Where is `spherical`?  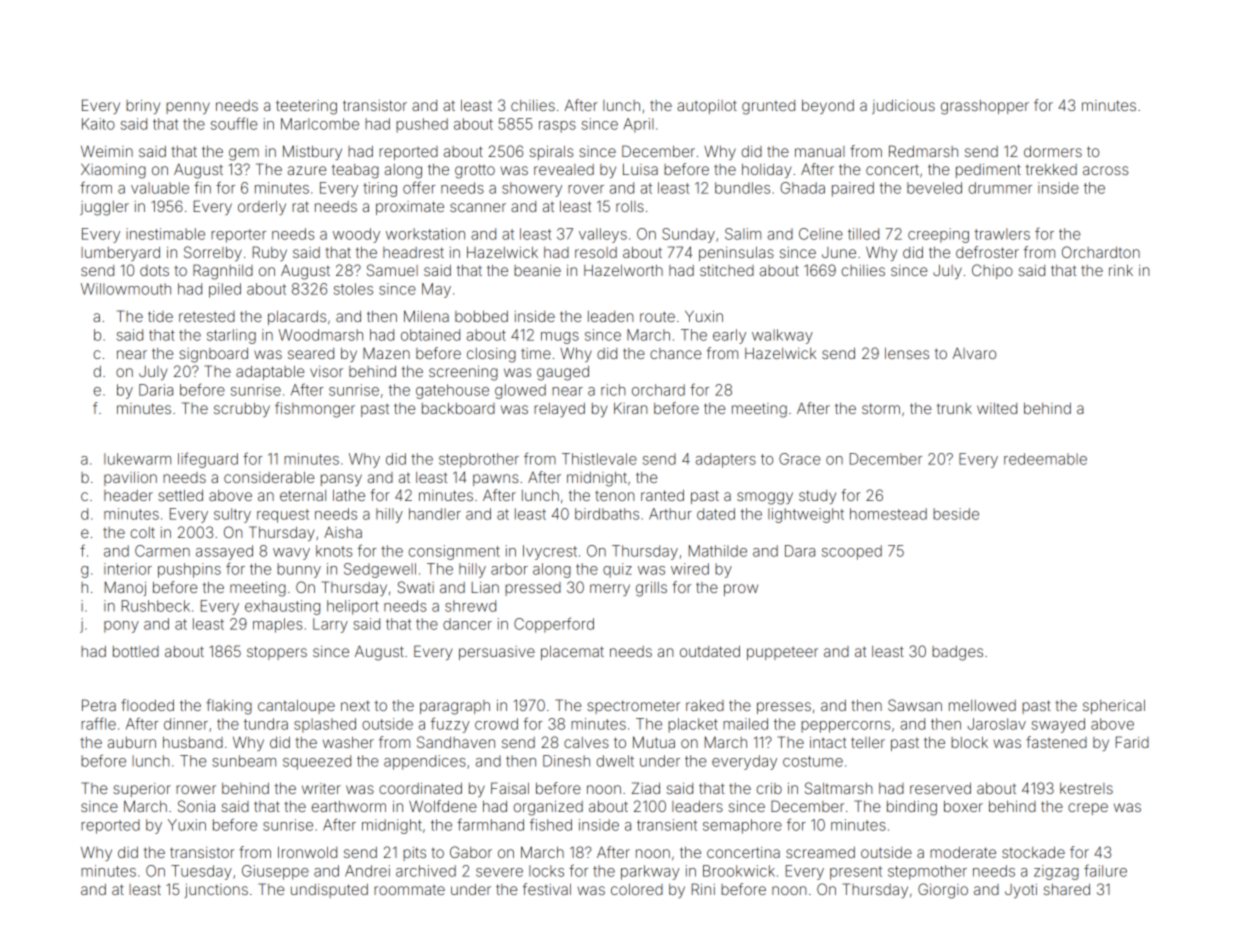
spherical is located at coordinates (1114, 707).
